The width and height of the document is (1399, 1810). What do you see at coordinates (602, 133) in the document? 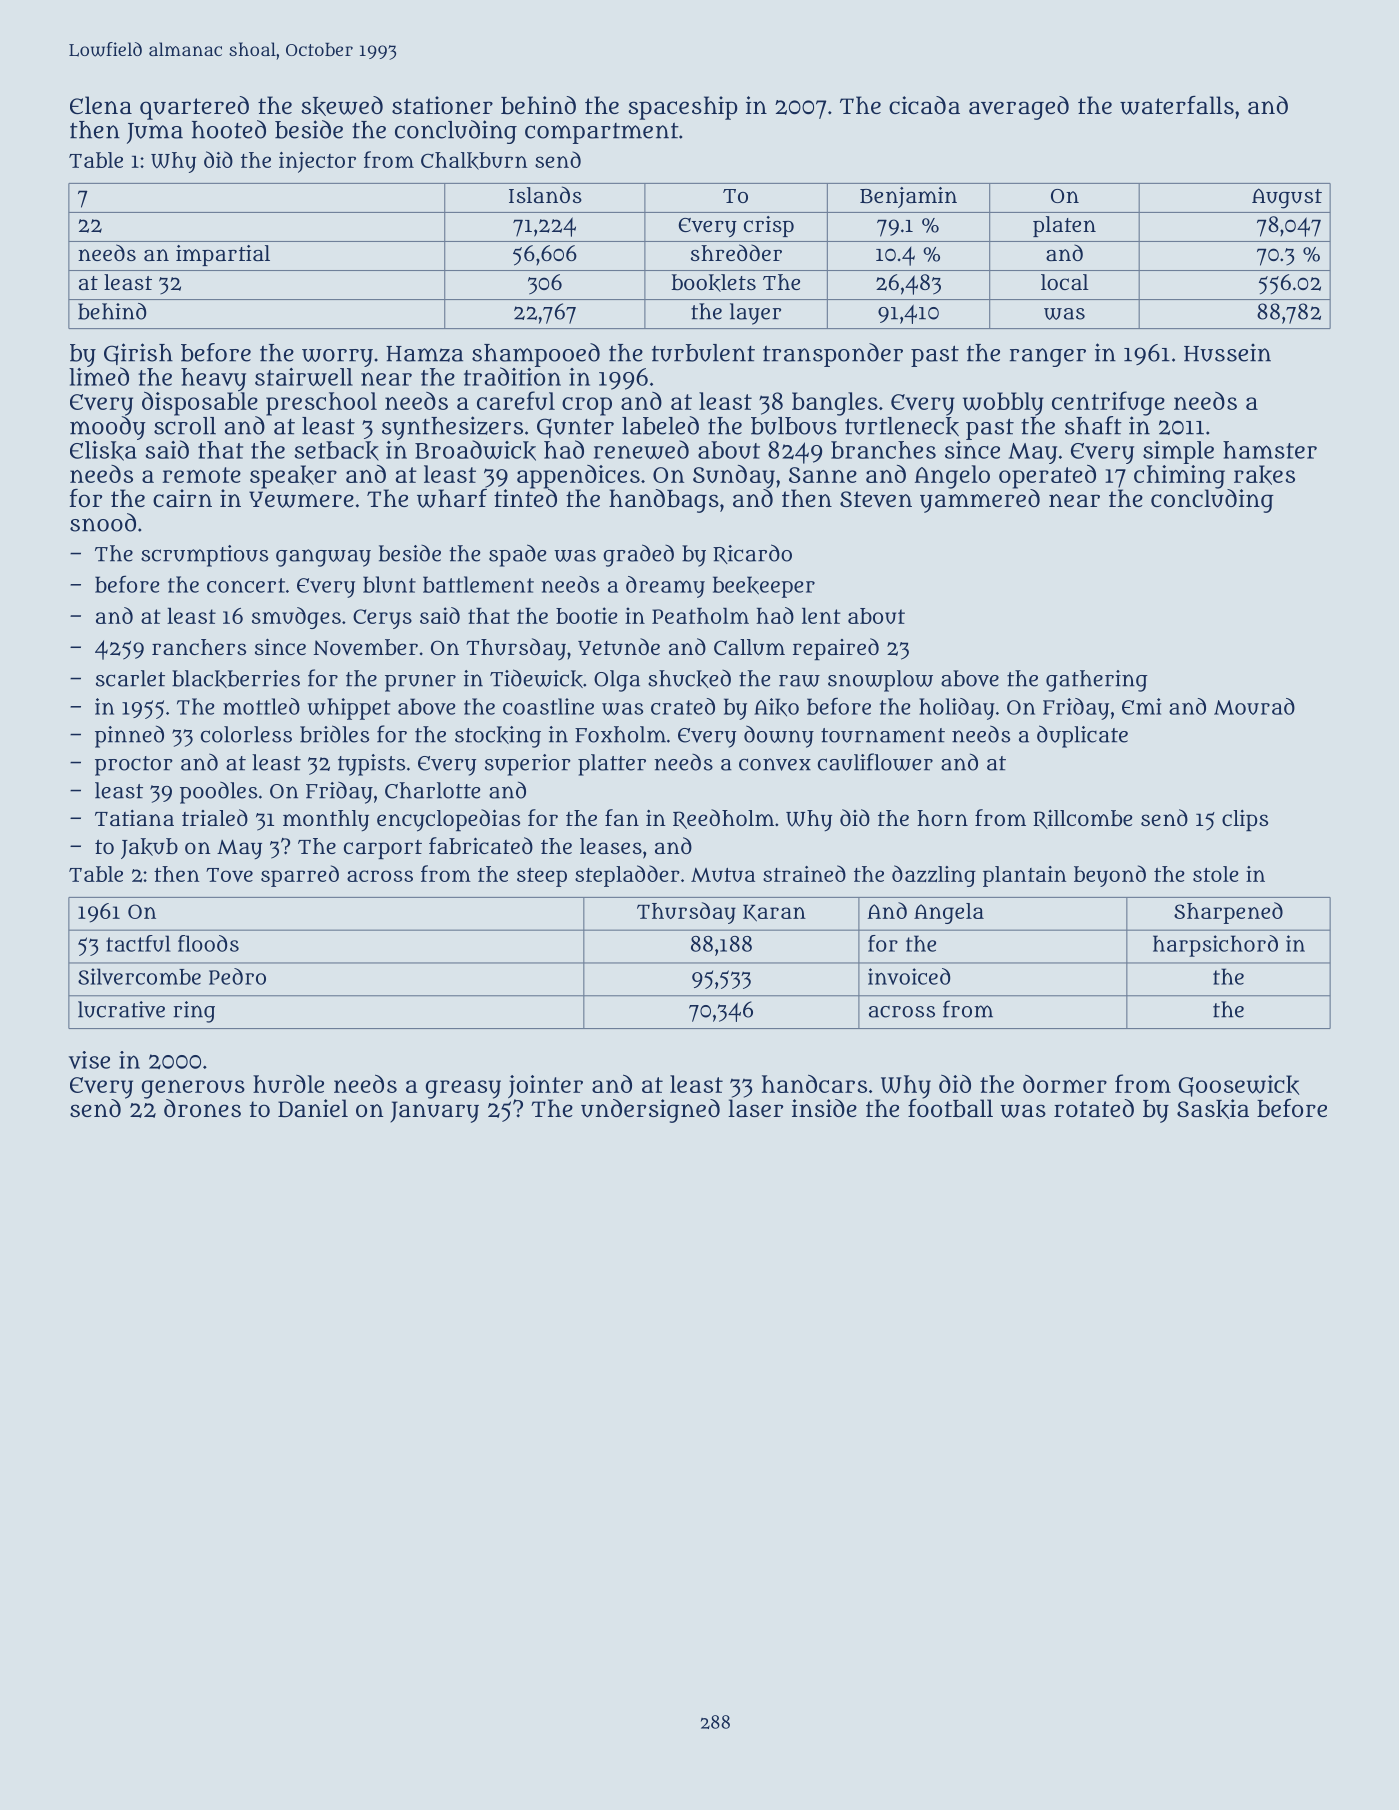
I see `compartment` at bounding box center [602, 133].
